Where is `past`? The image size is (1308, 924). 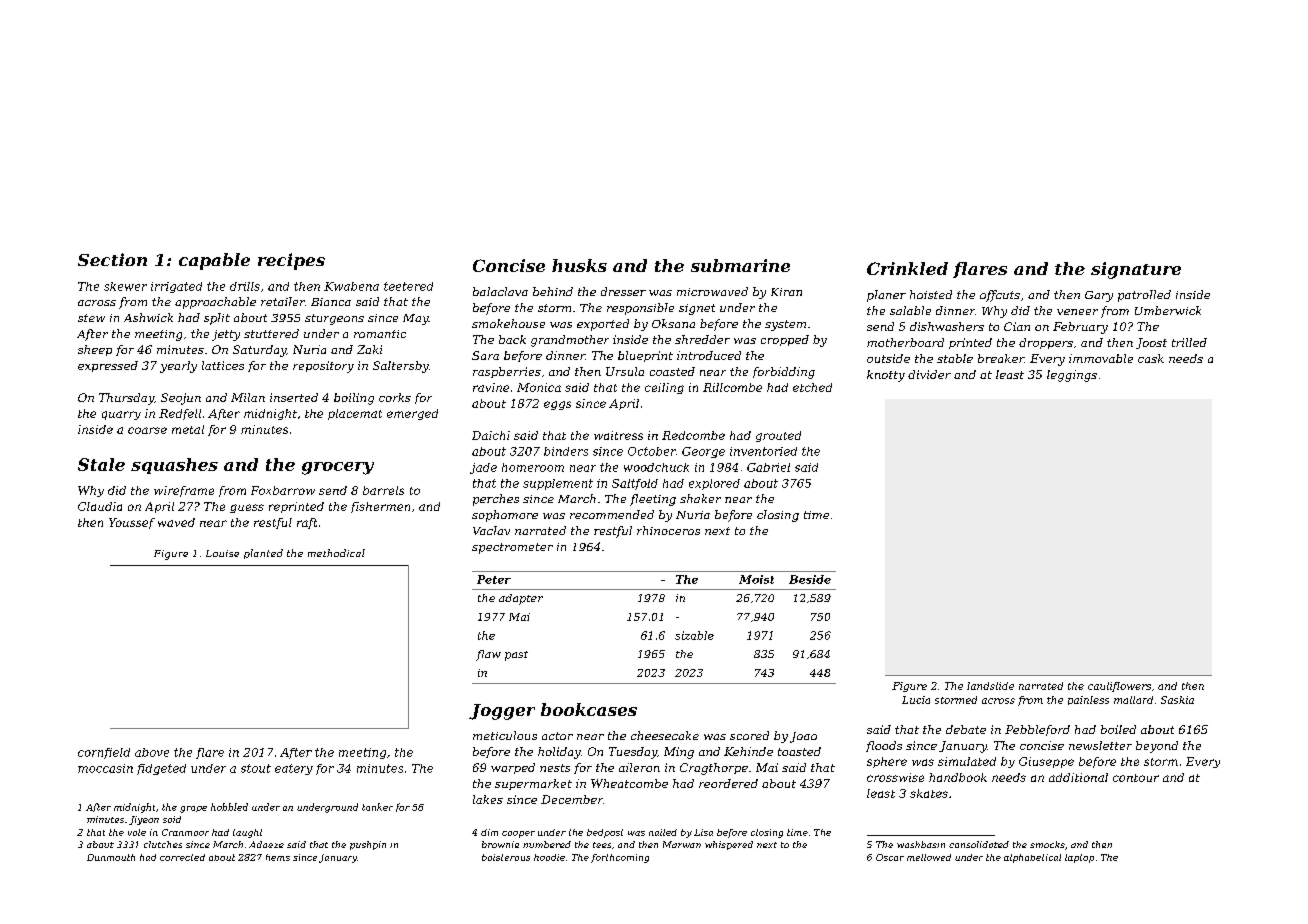
past is located at coordinates (516, 656).
